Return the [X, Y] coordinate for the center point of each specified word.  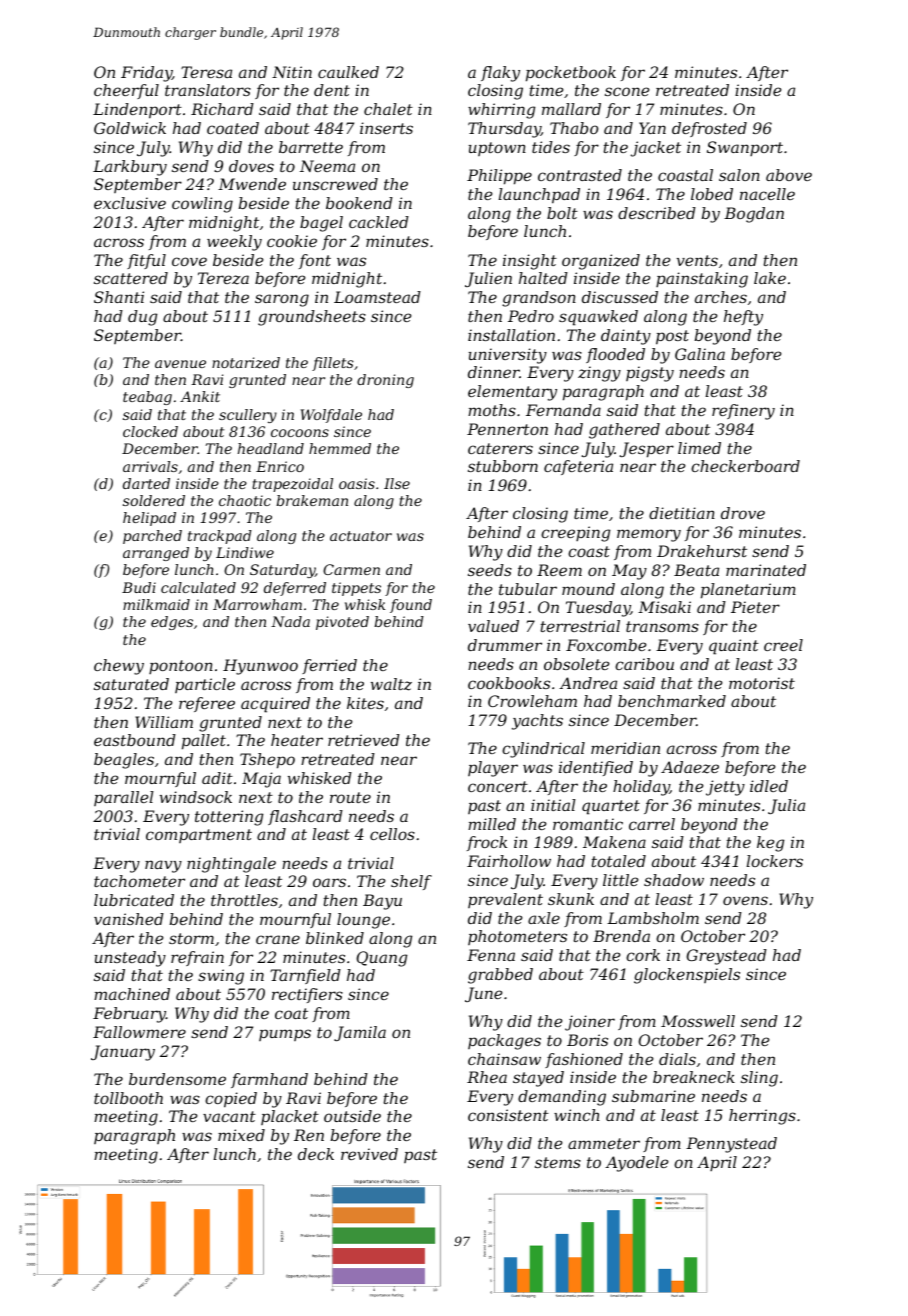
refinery [743, 412]
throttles [244, 900]
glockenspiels [687, 976]
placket [290, 1117]
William [164, 722]
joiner [590, 1023]
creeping [575, 534]
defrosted [709, 129]
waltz [391, 684]
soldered [154, 500]
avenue [180, 364]
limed [699, 448]
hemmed [340, 448]
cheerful [126, 91]
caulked [348, 72]
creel [783, 645]
